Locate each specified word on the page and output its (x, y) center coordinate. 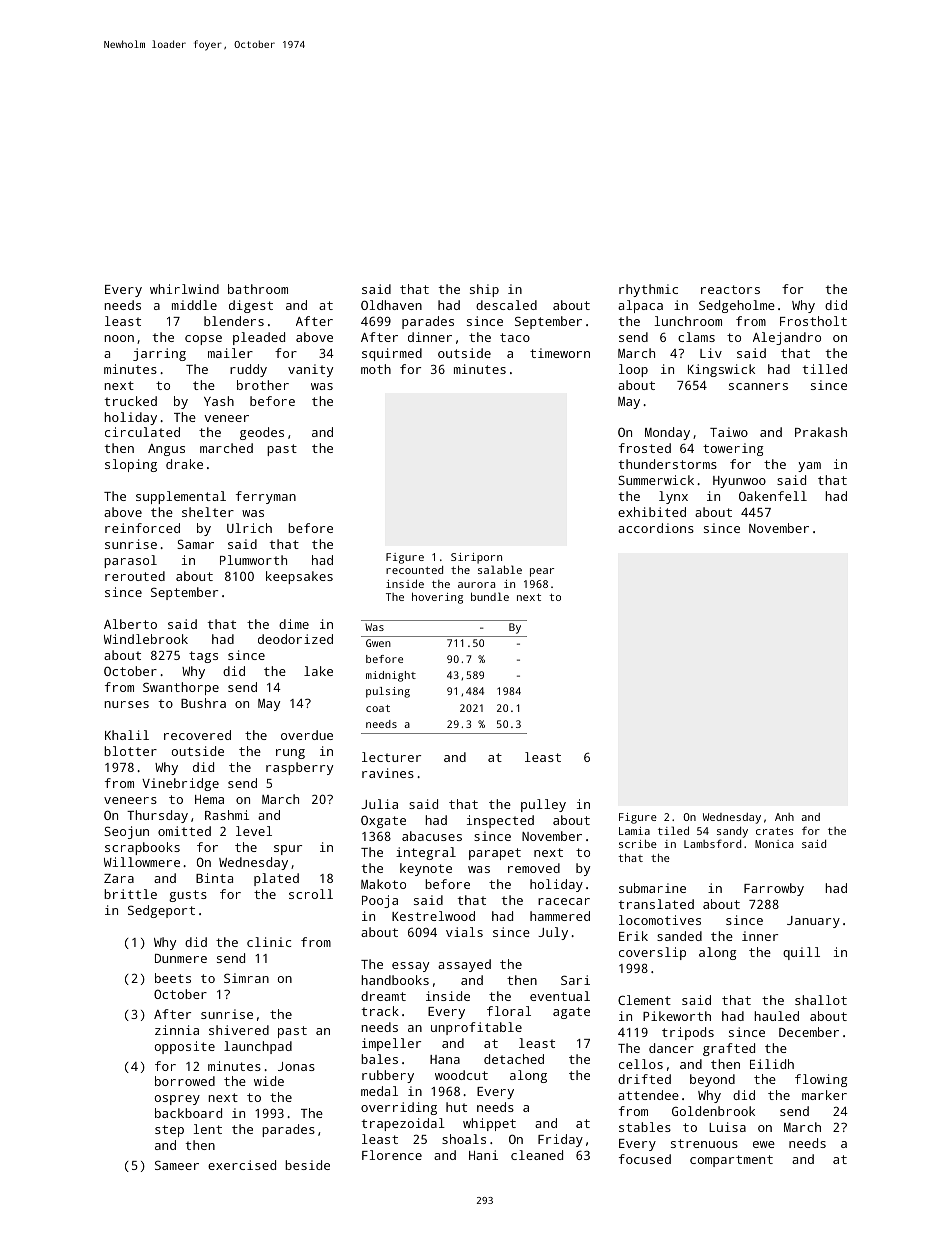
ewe (764, 1144)
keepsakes (299, 577)
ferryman (266, 497)
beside (307, 1165)
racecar (564, 901)
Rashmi (227, 815)
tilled (824, 369)
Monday (667, 433)
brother (263, 385)
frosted (645, 448)
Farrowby (774, 889)
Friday (560, 1140)
